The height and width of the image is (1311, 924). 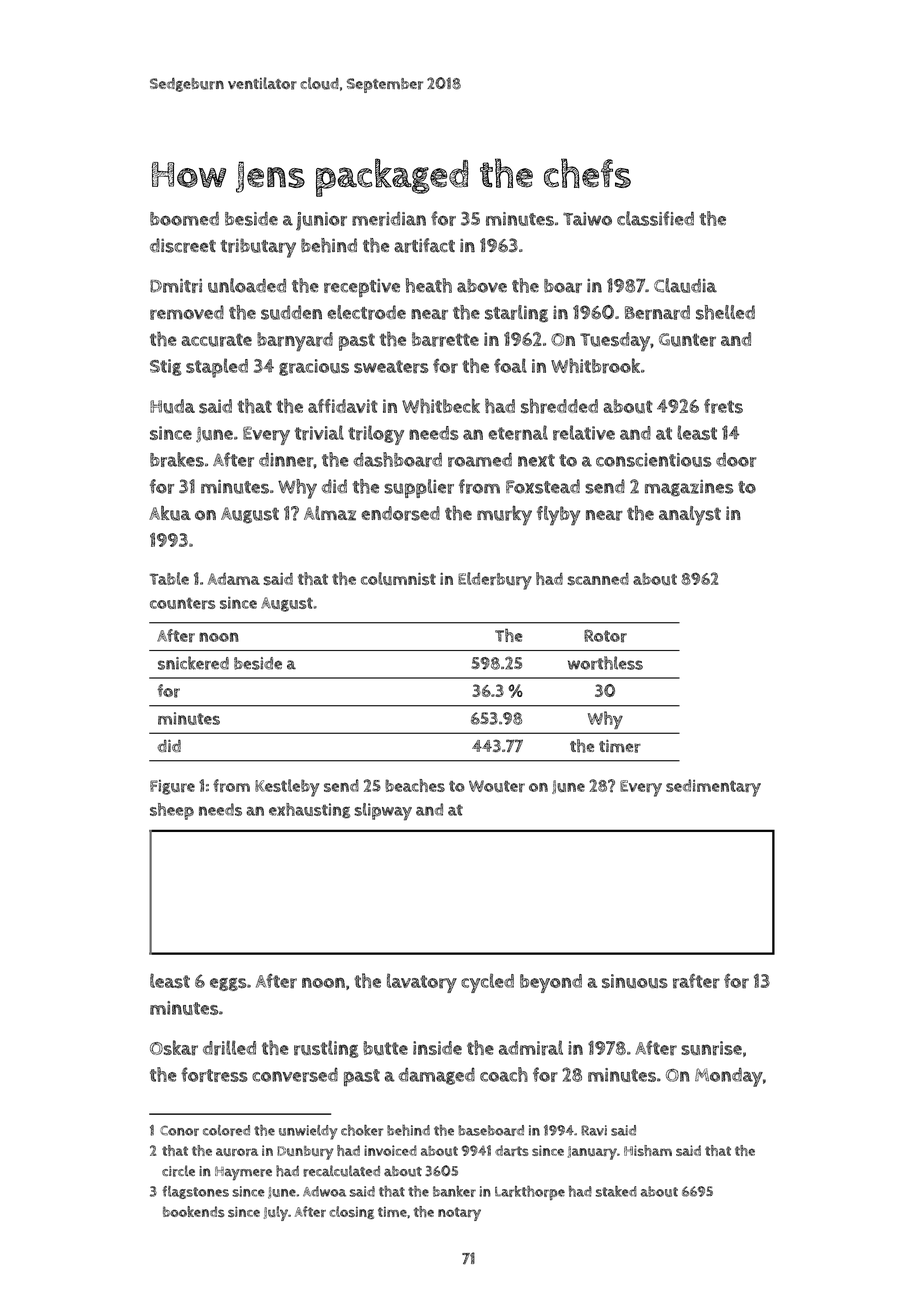 I want to click on eternal, so click(x=518, y=433).
